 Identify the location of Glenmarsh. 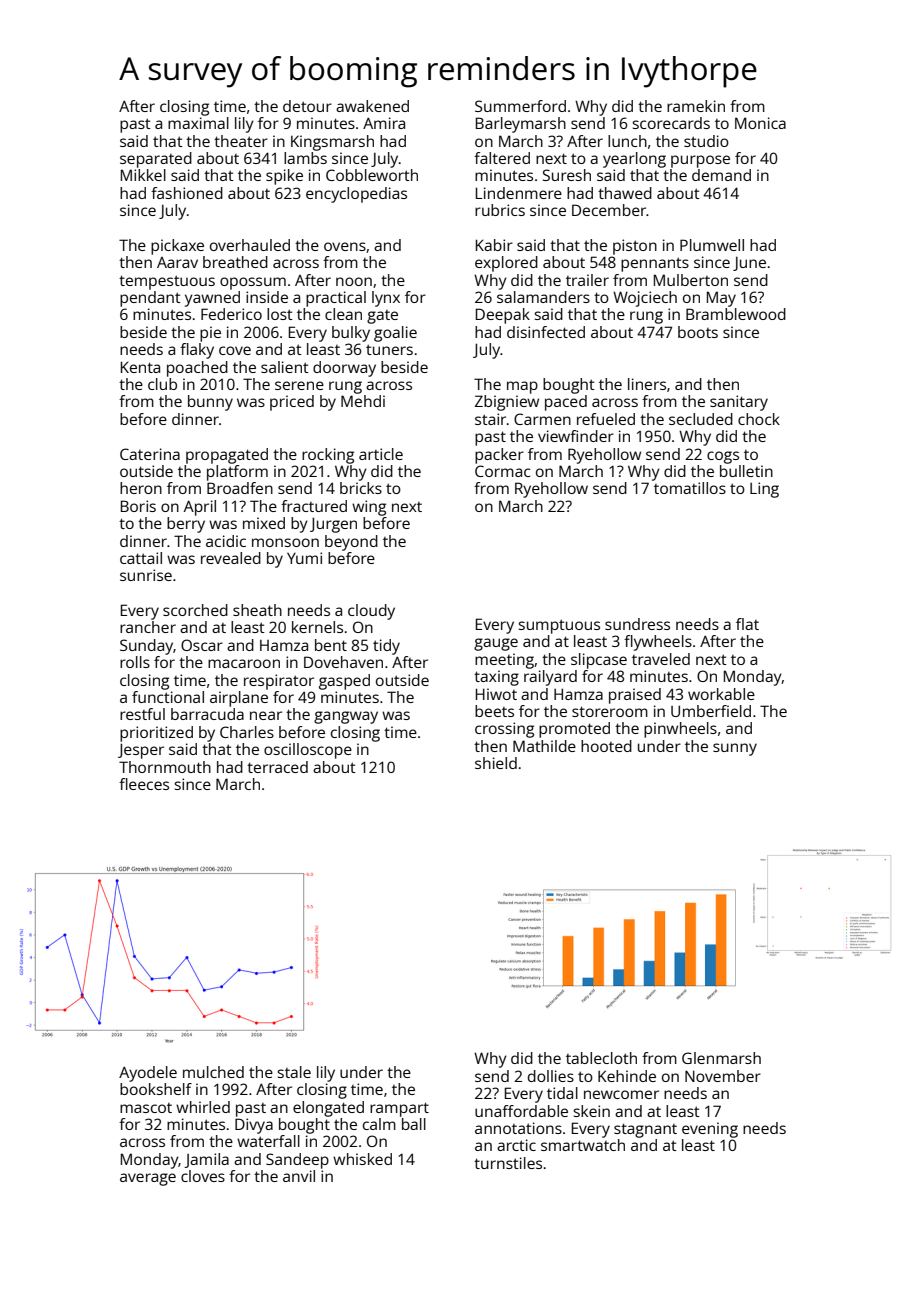
(721, 1058).
